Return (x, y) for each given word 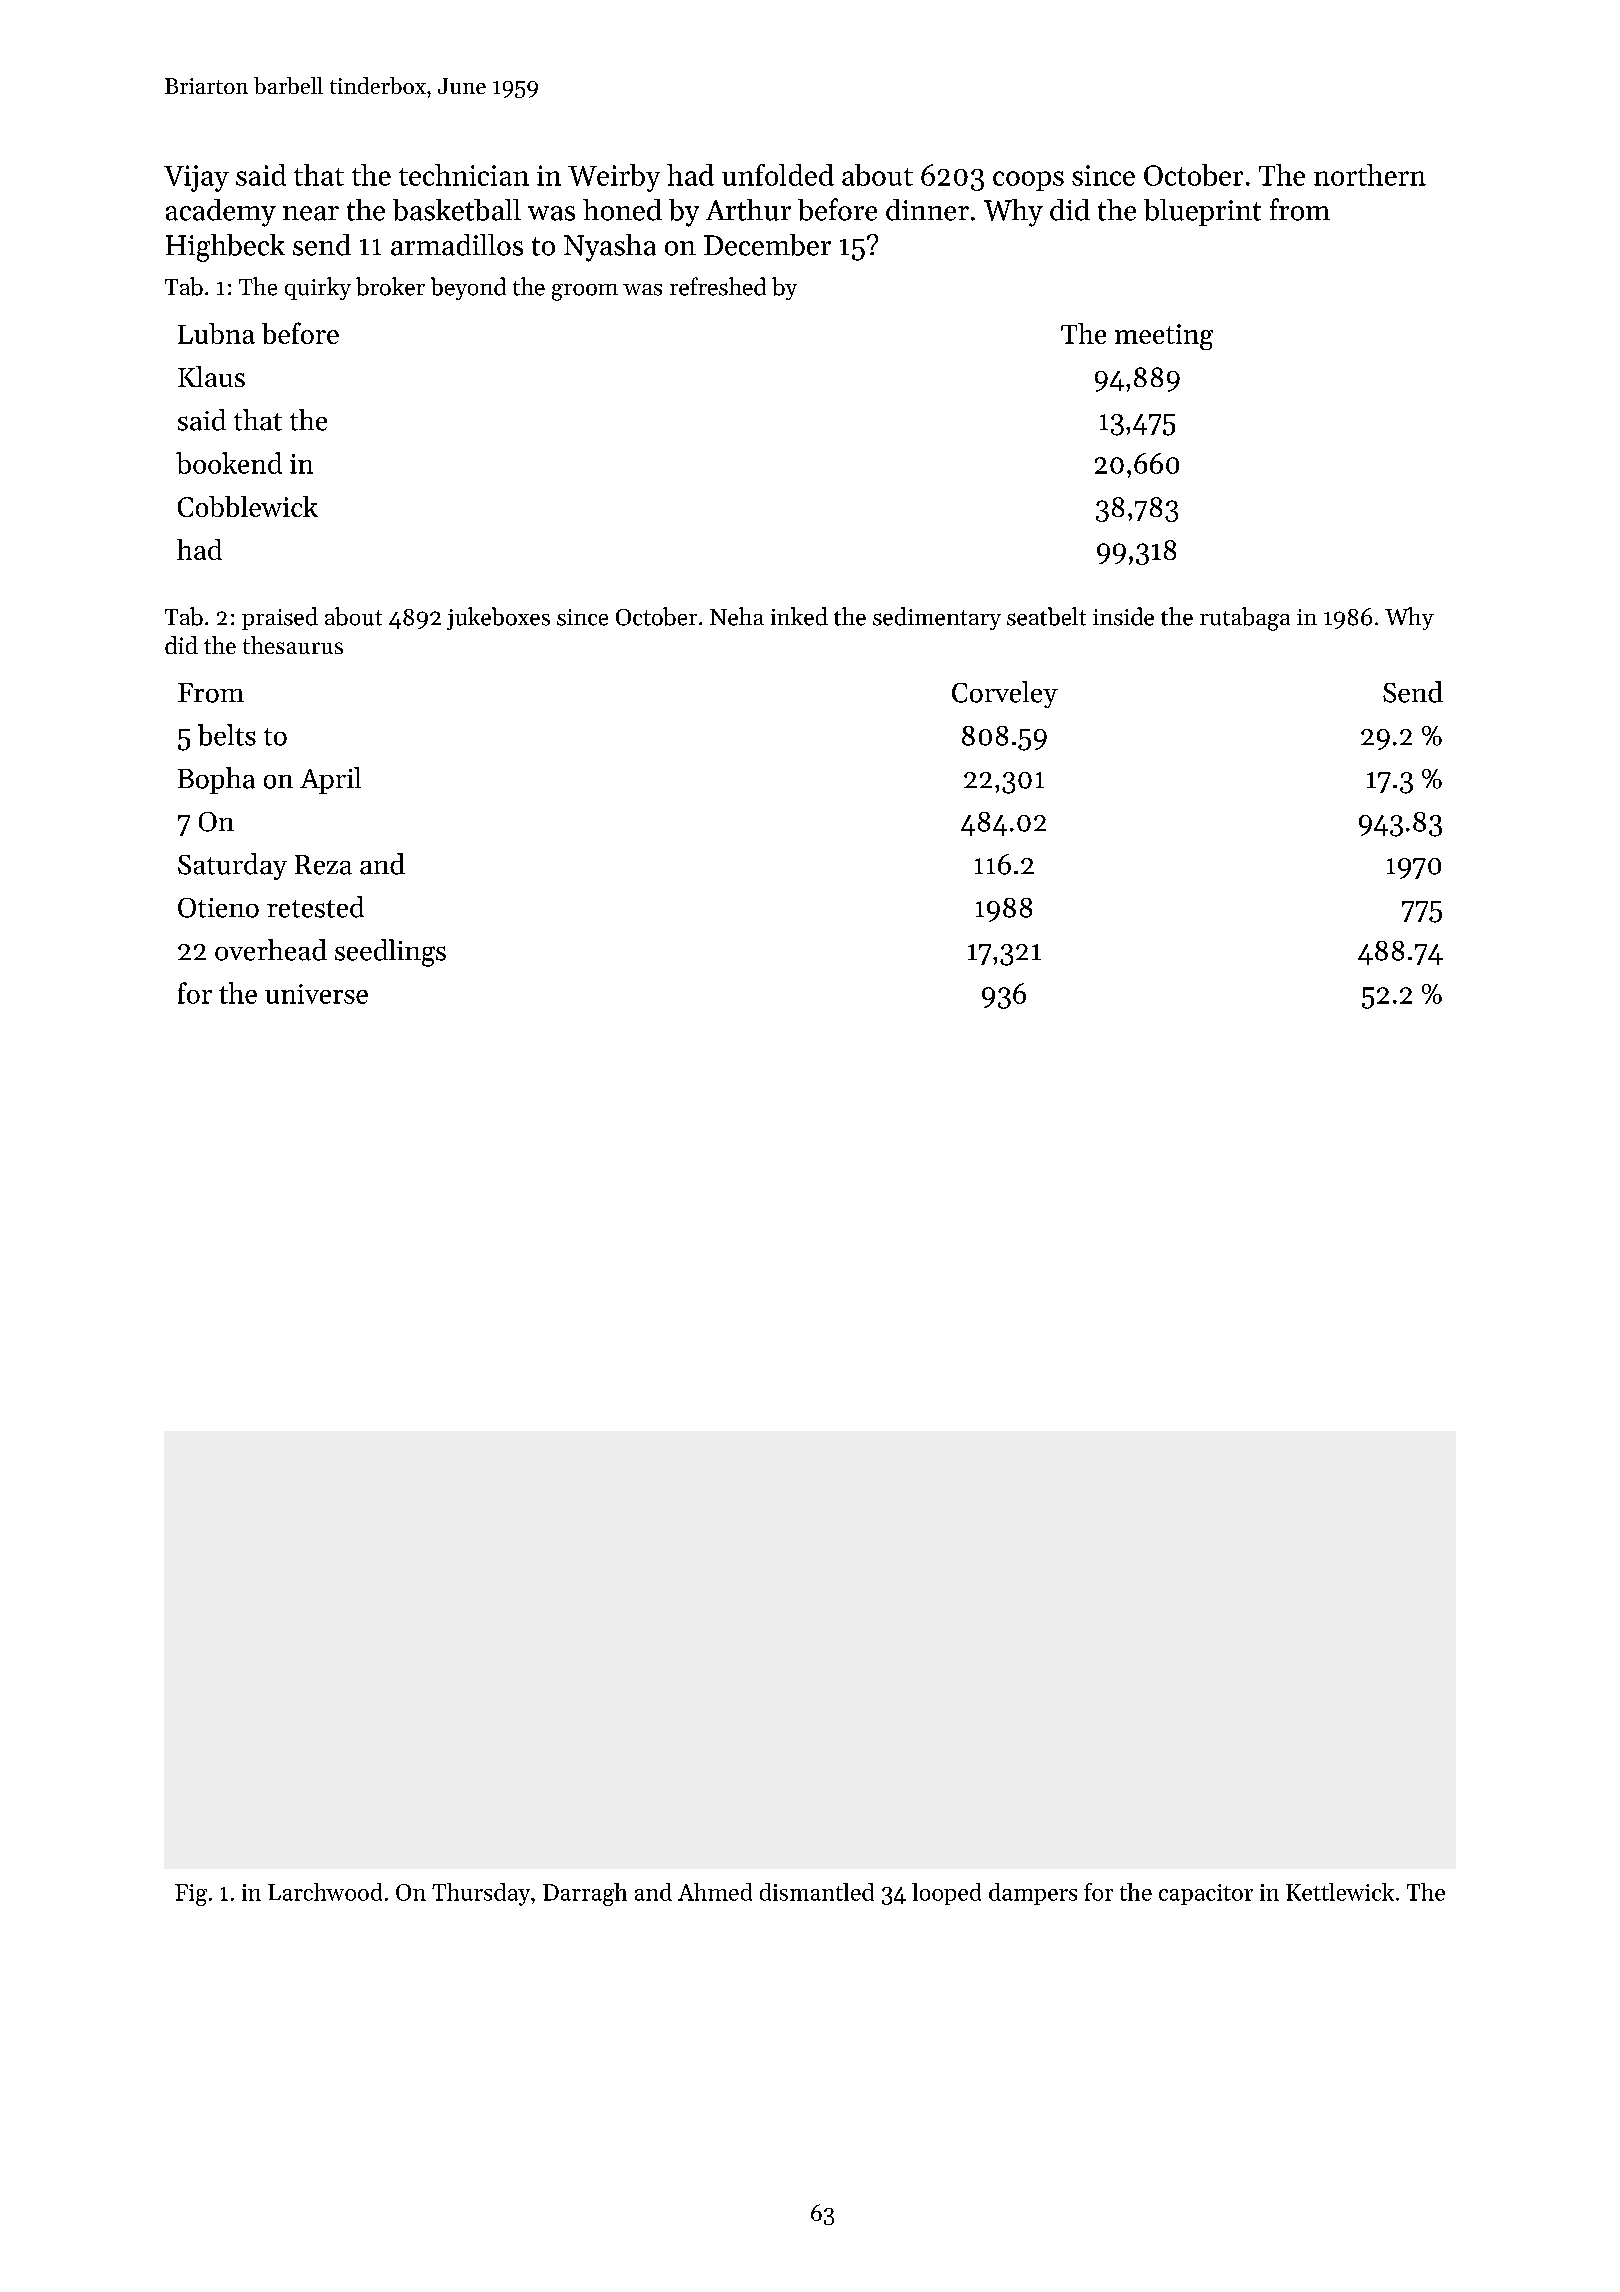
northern (1370, 175)
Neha (737, 616)
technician (464, 175)
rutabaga (1245, 619)
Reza (323, 865)
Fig (191, 1895)
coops (1028, 181)
